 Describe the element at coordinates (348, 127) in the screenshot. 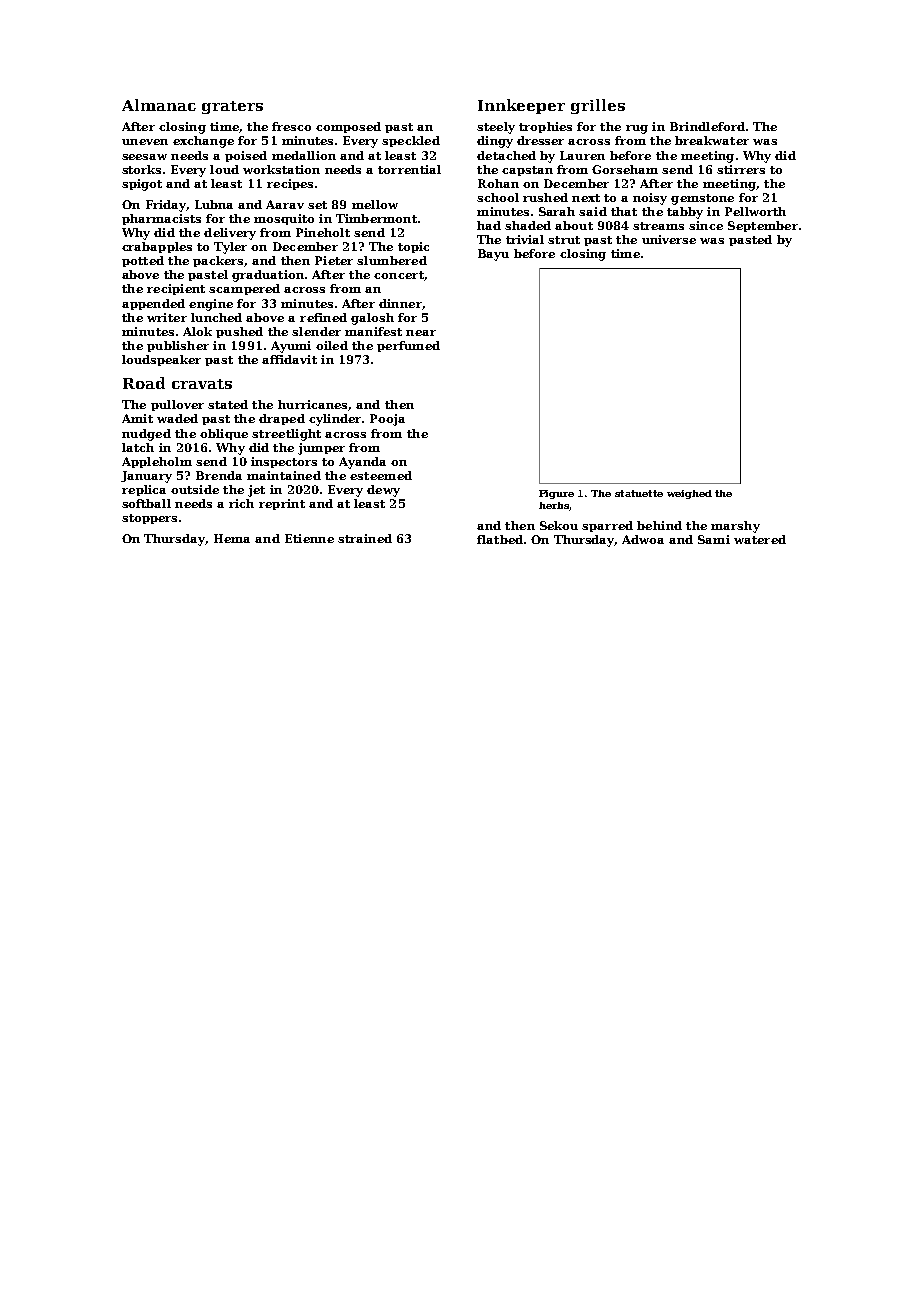

I see `composed` at that location.
